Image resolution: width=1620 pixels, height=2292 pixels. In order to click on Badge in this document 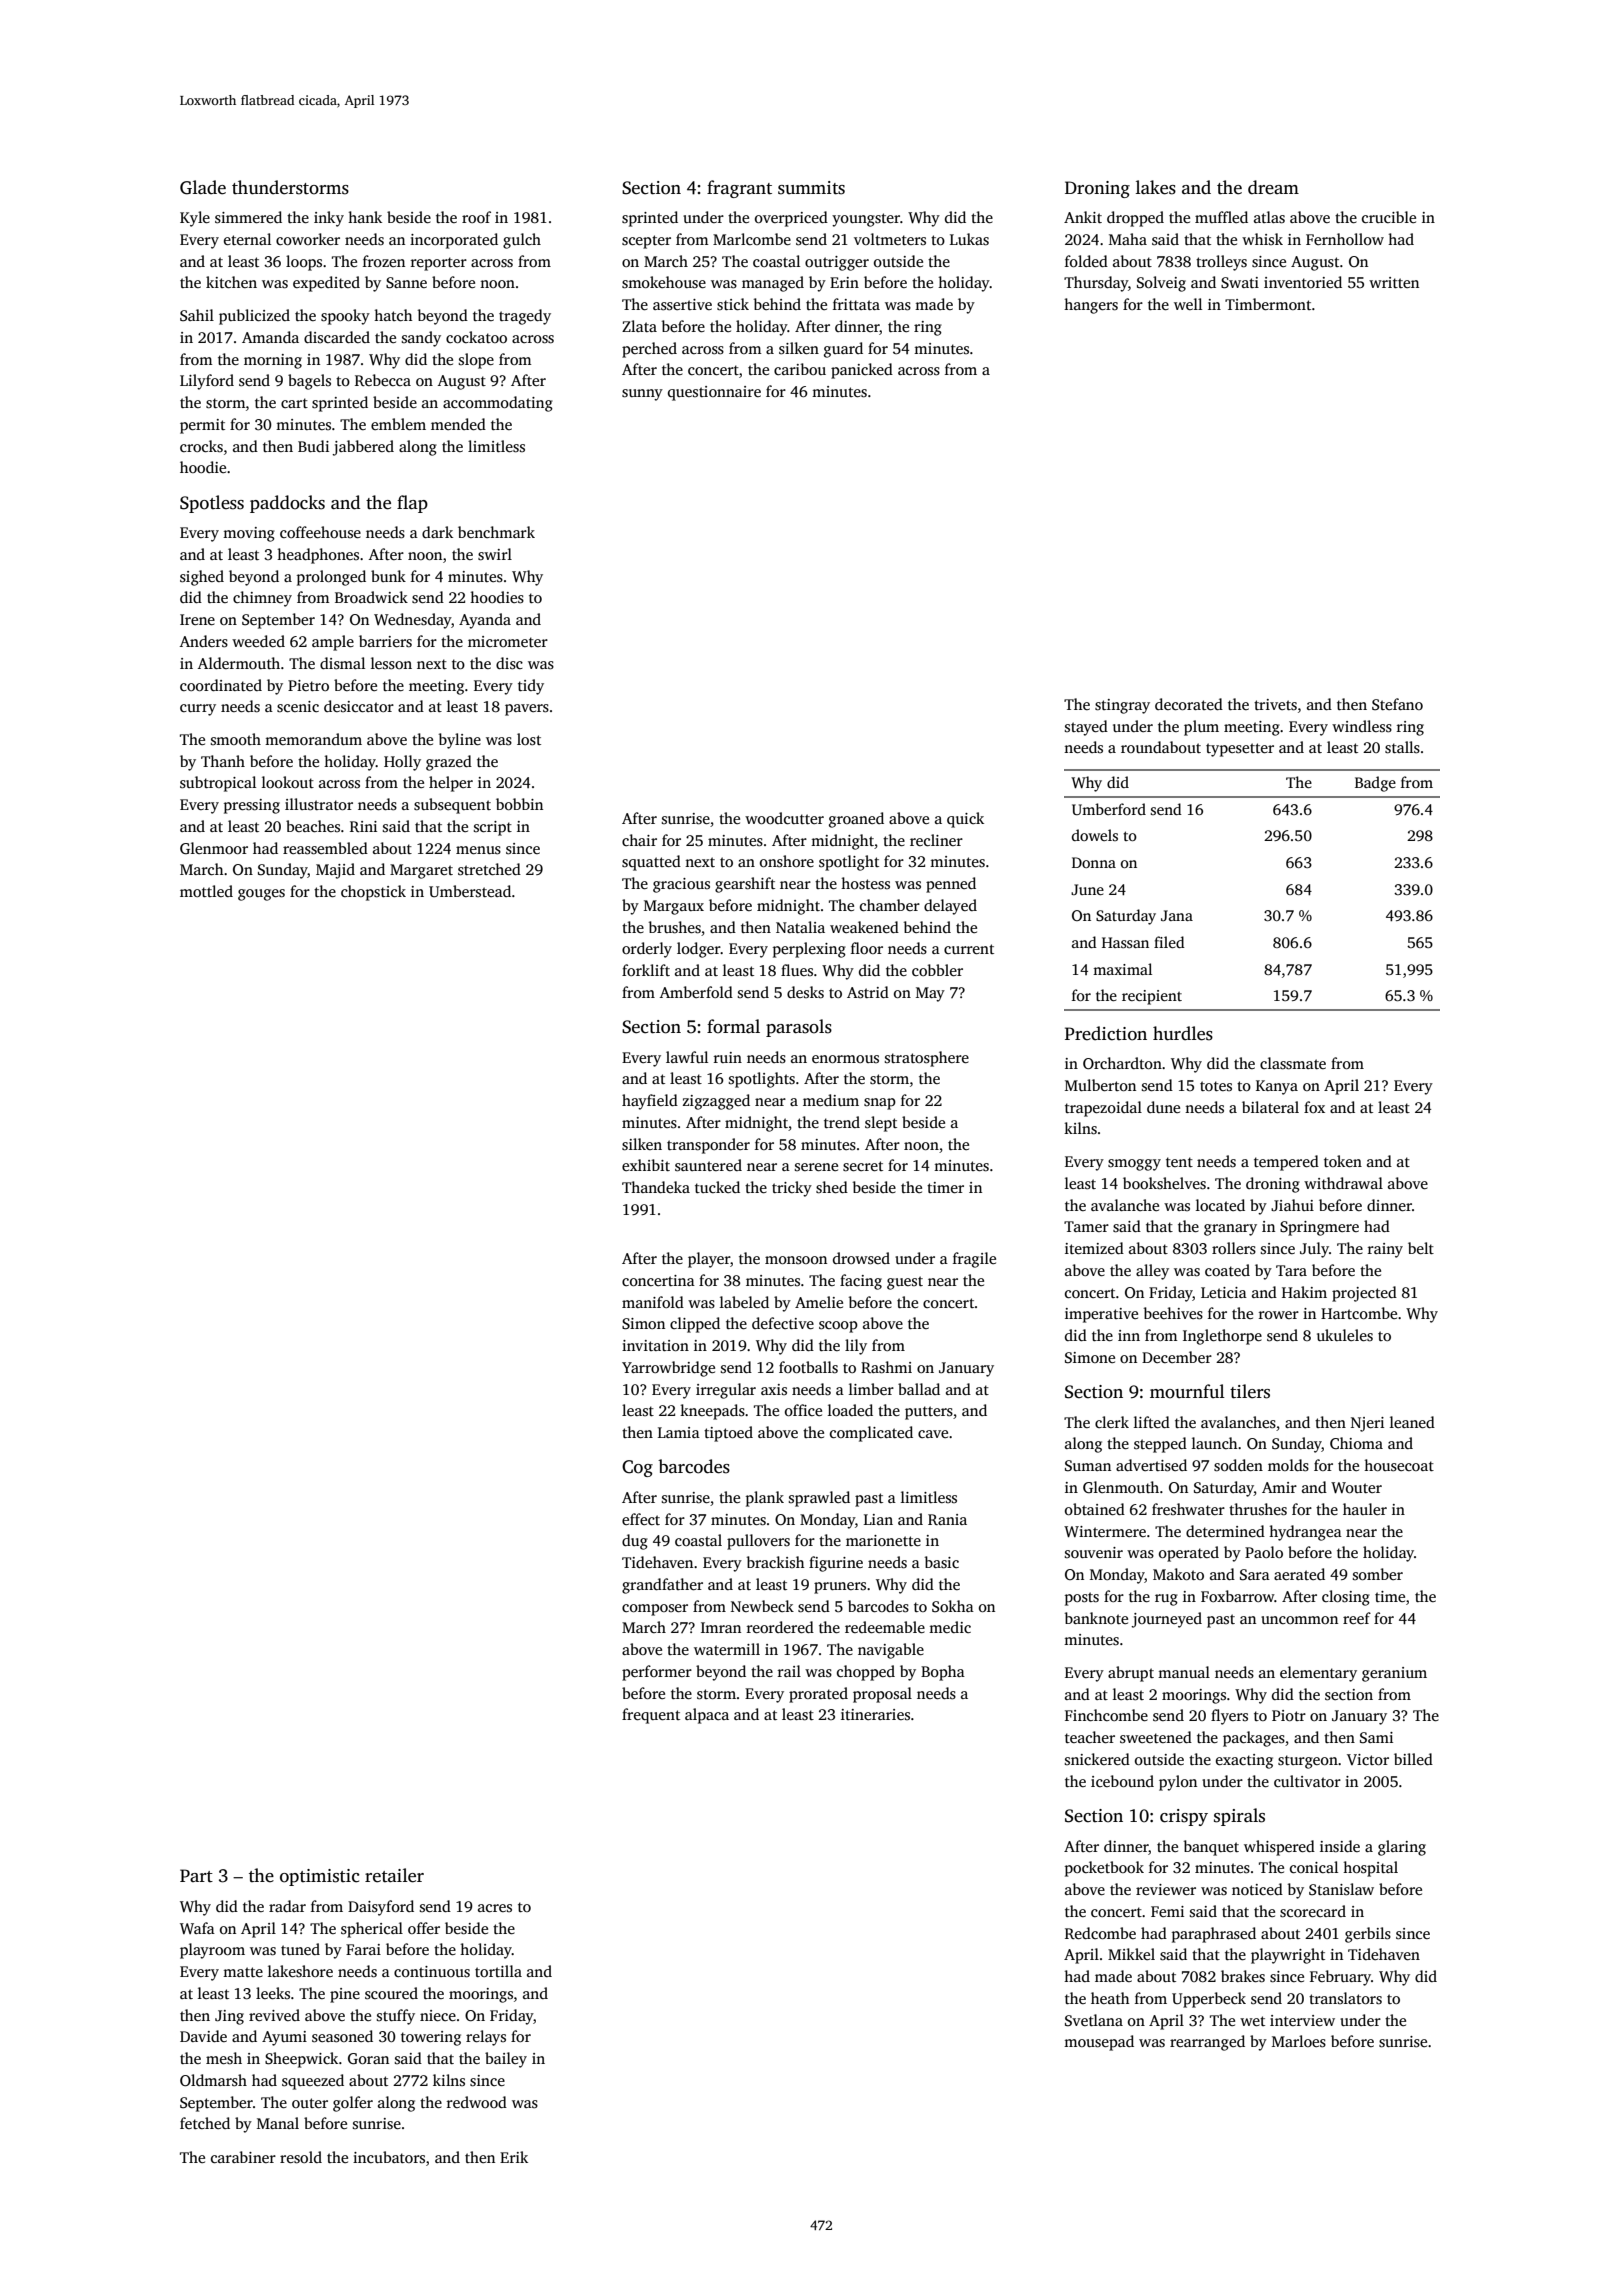, I will do `click(1375, 784)`.
